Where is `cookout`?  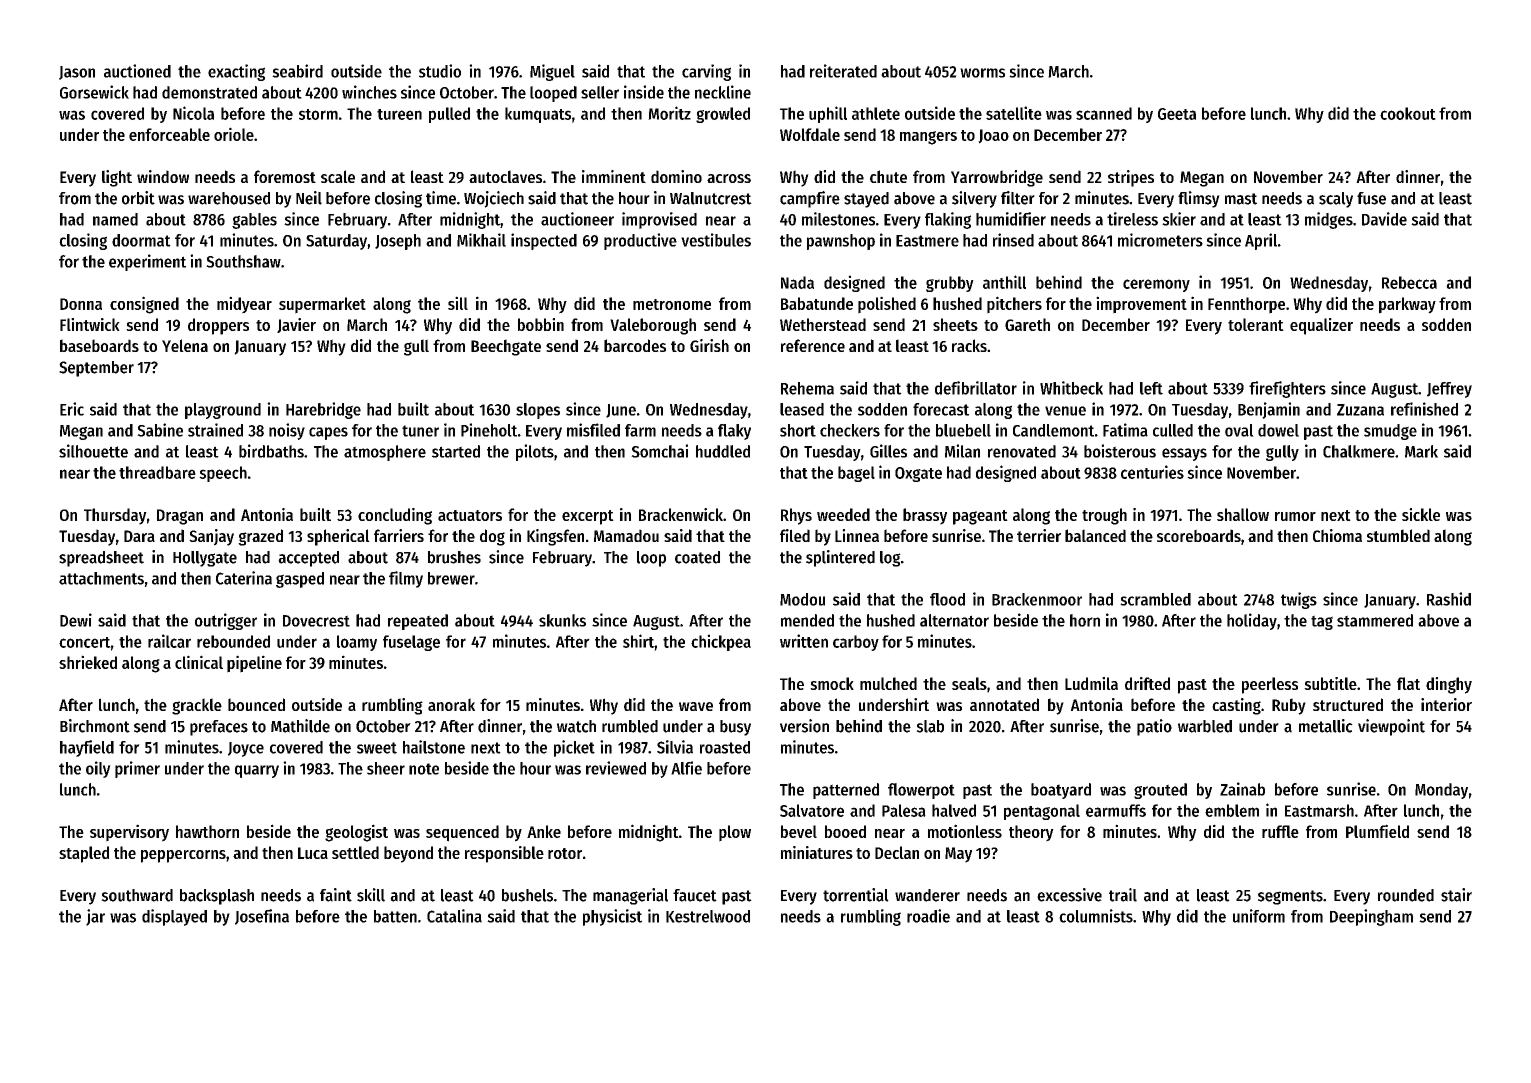
cookout is located at coordinates (1408, 113).
